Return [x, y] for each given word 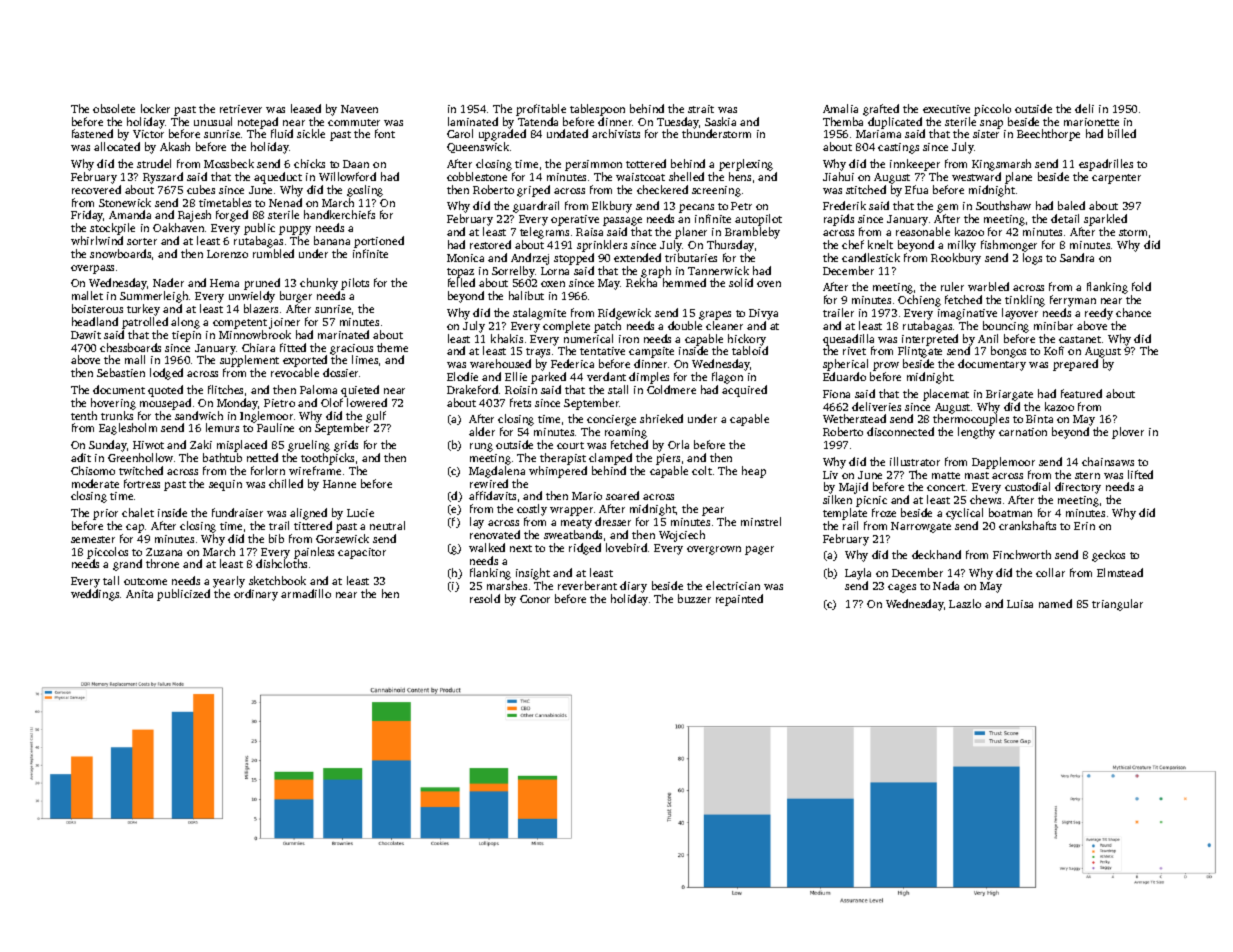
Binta [1039, 419]
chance [1133, 312]
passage [622, 221]
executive [946, 109]
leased [306, 108]
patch [607, 327]
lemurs [222, 427]
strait [701, 109]
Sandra [1077, 257]
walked [487, 547]
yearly [229, 582]
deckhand [936, 554]
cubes [201, 189]
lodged [166, 374]
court [570, 445]
